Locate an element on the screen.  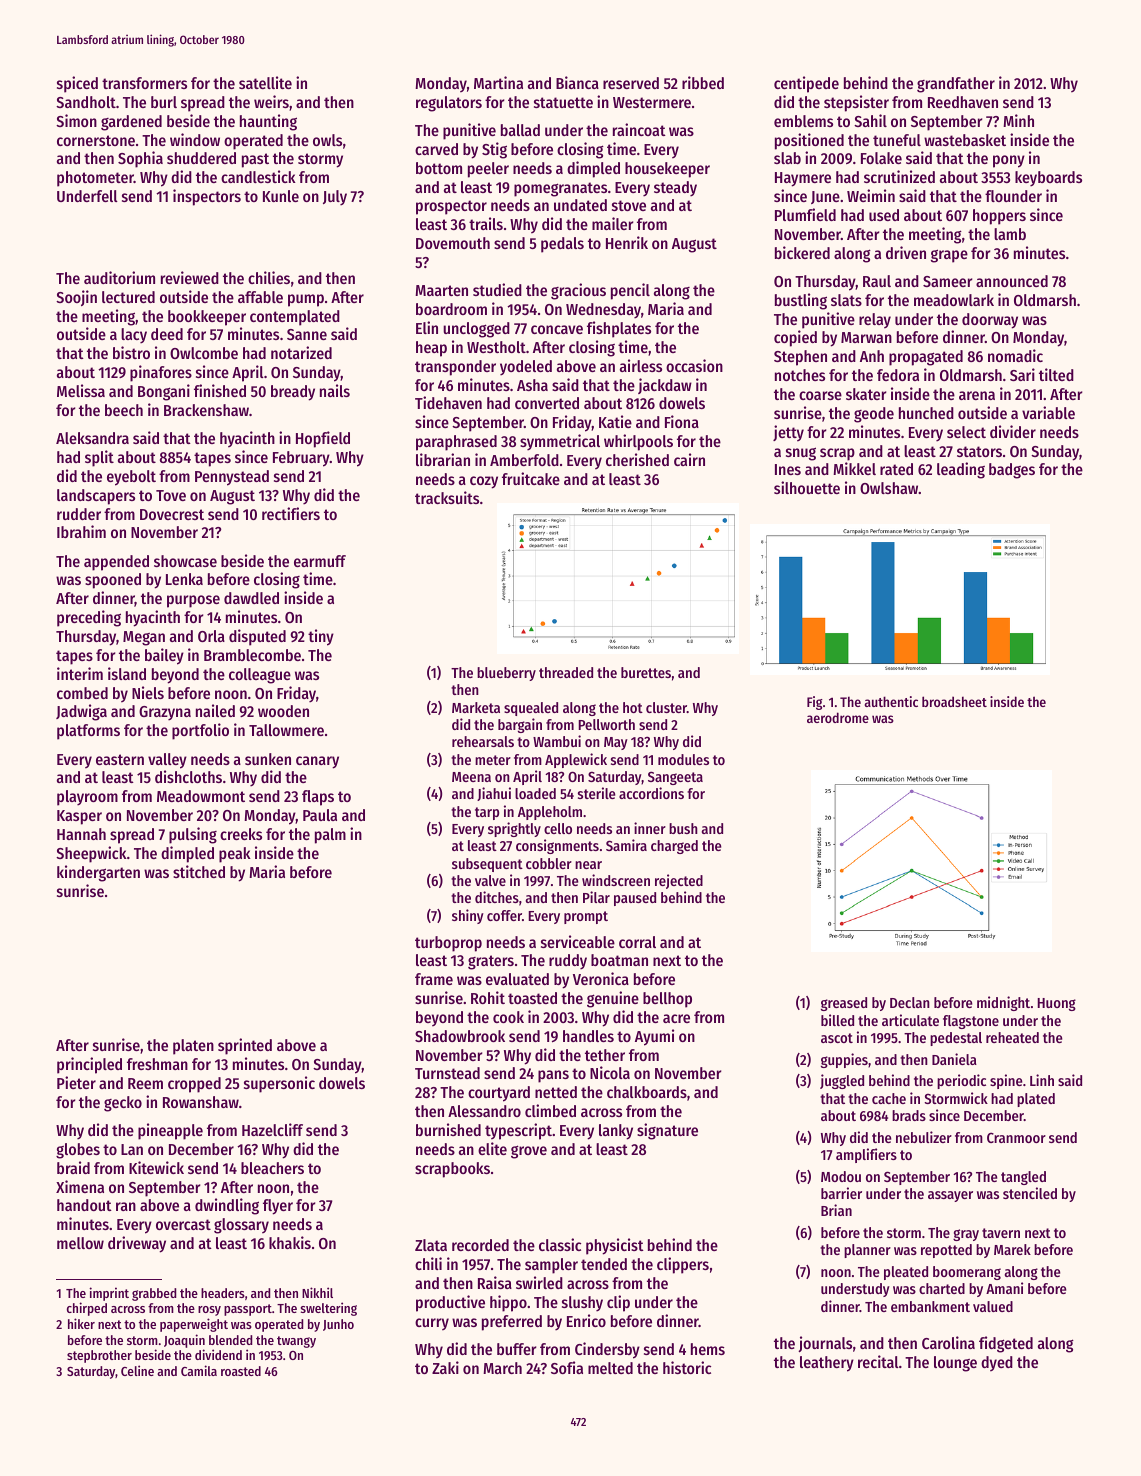
threaded is located at coordinates (566, 672).
